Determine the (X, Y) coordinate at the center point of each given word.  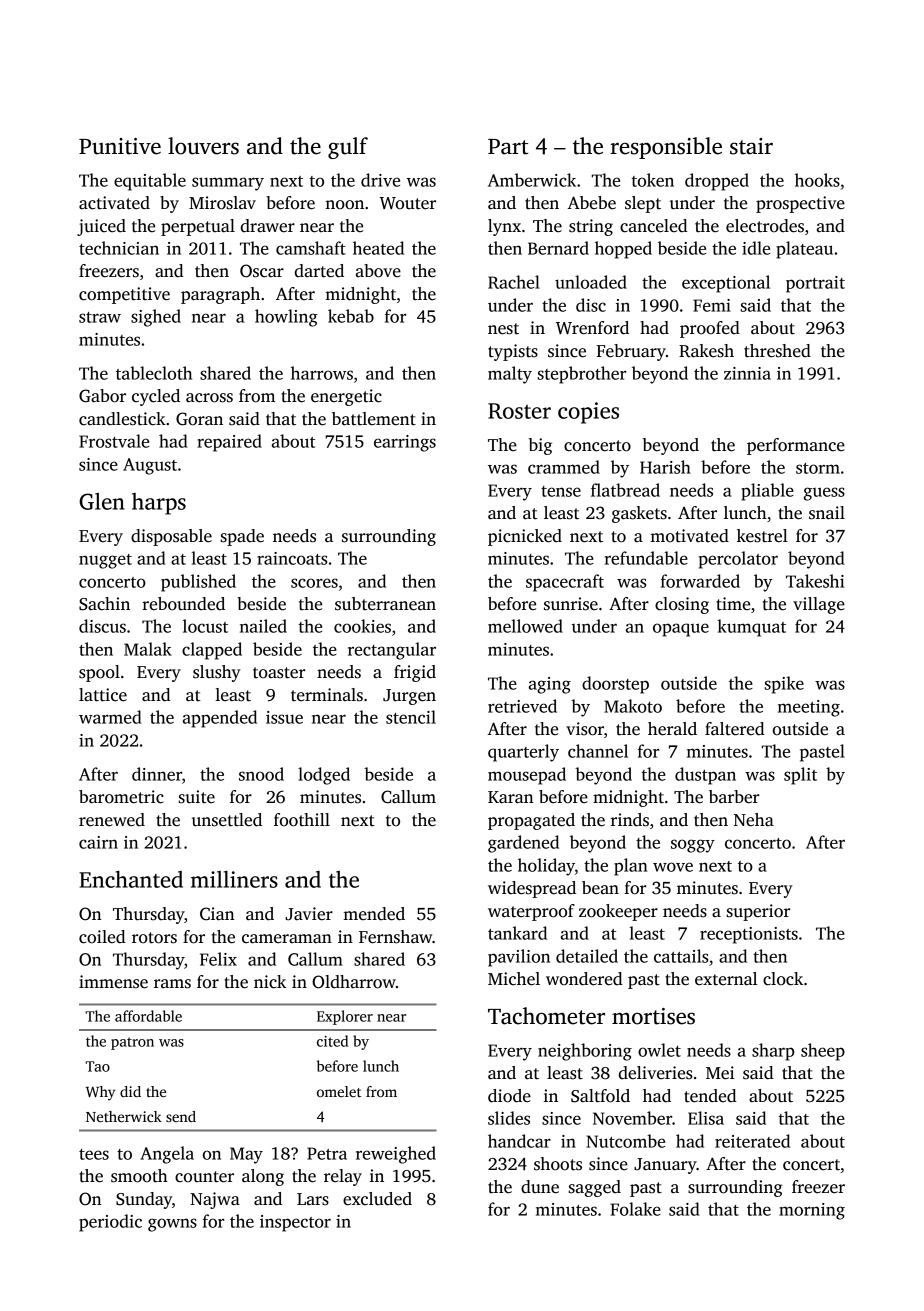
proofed (710, 329)
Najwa (215, 1200)
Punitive (120, 146)
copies (588, 413)
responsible (666, 148)
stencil (411, 717)
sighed (156, 318)
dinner (157, 774)
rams (172, 984)
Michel (514, 979)
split (800, 776)
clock (783, 979)
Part (508, 147)
